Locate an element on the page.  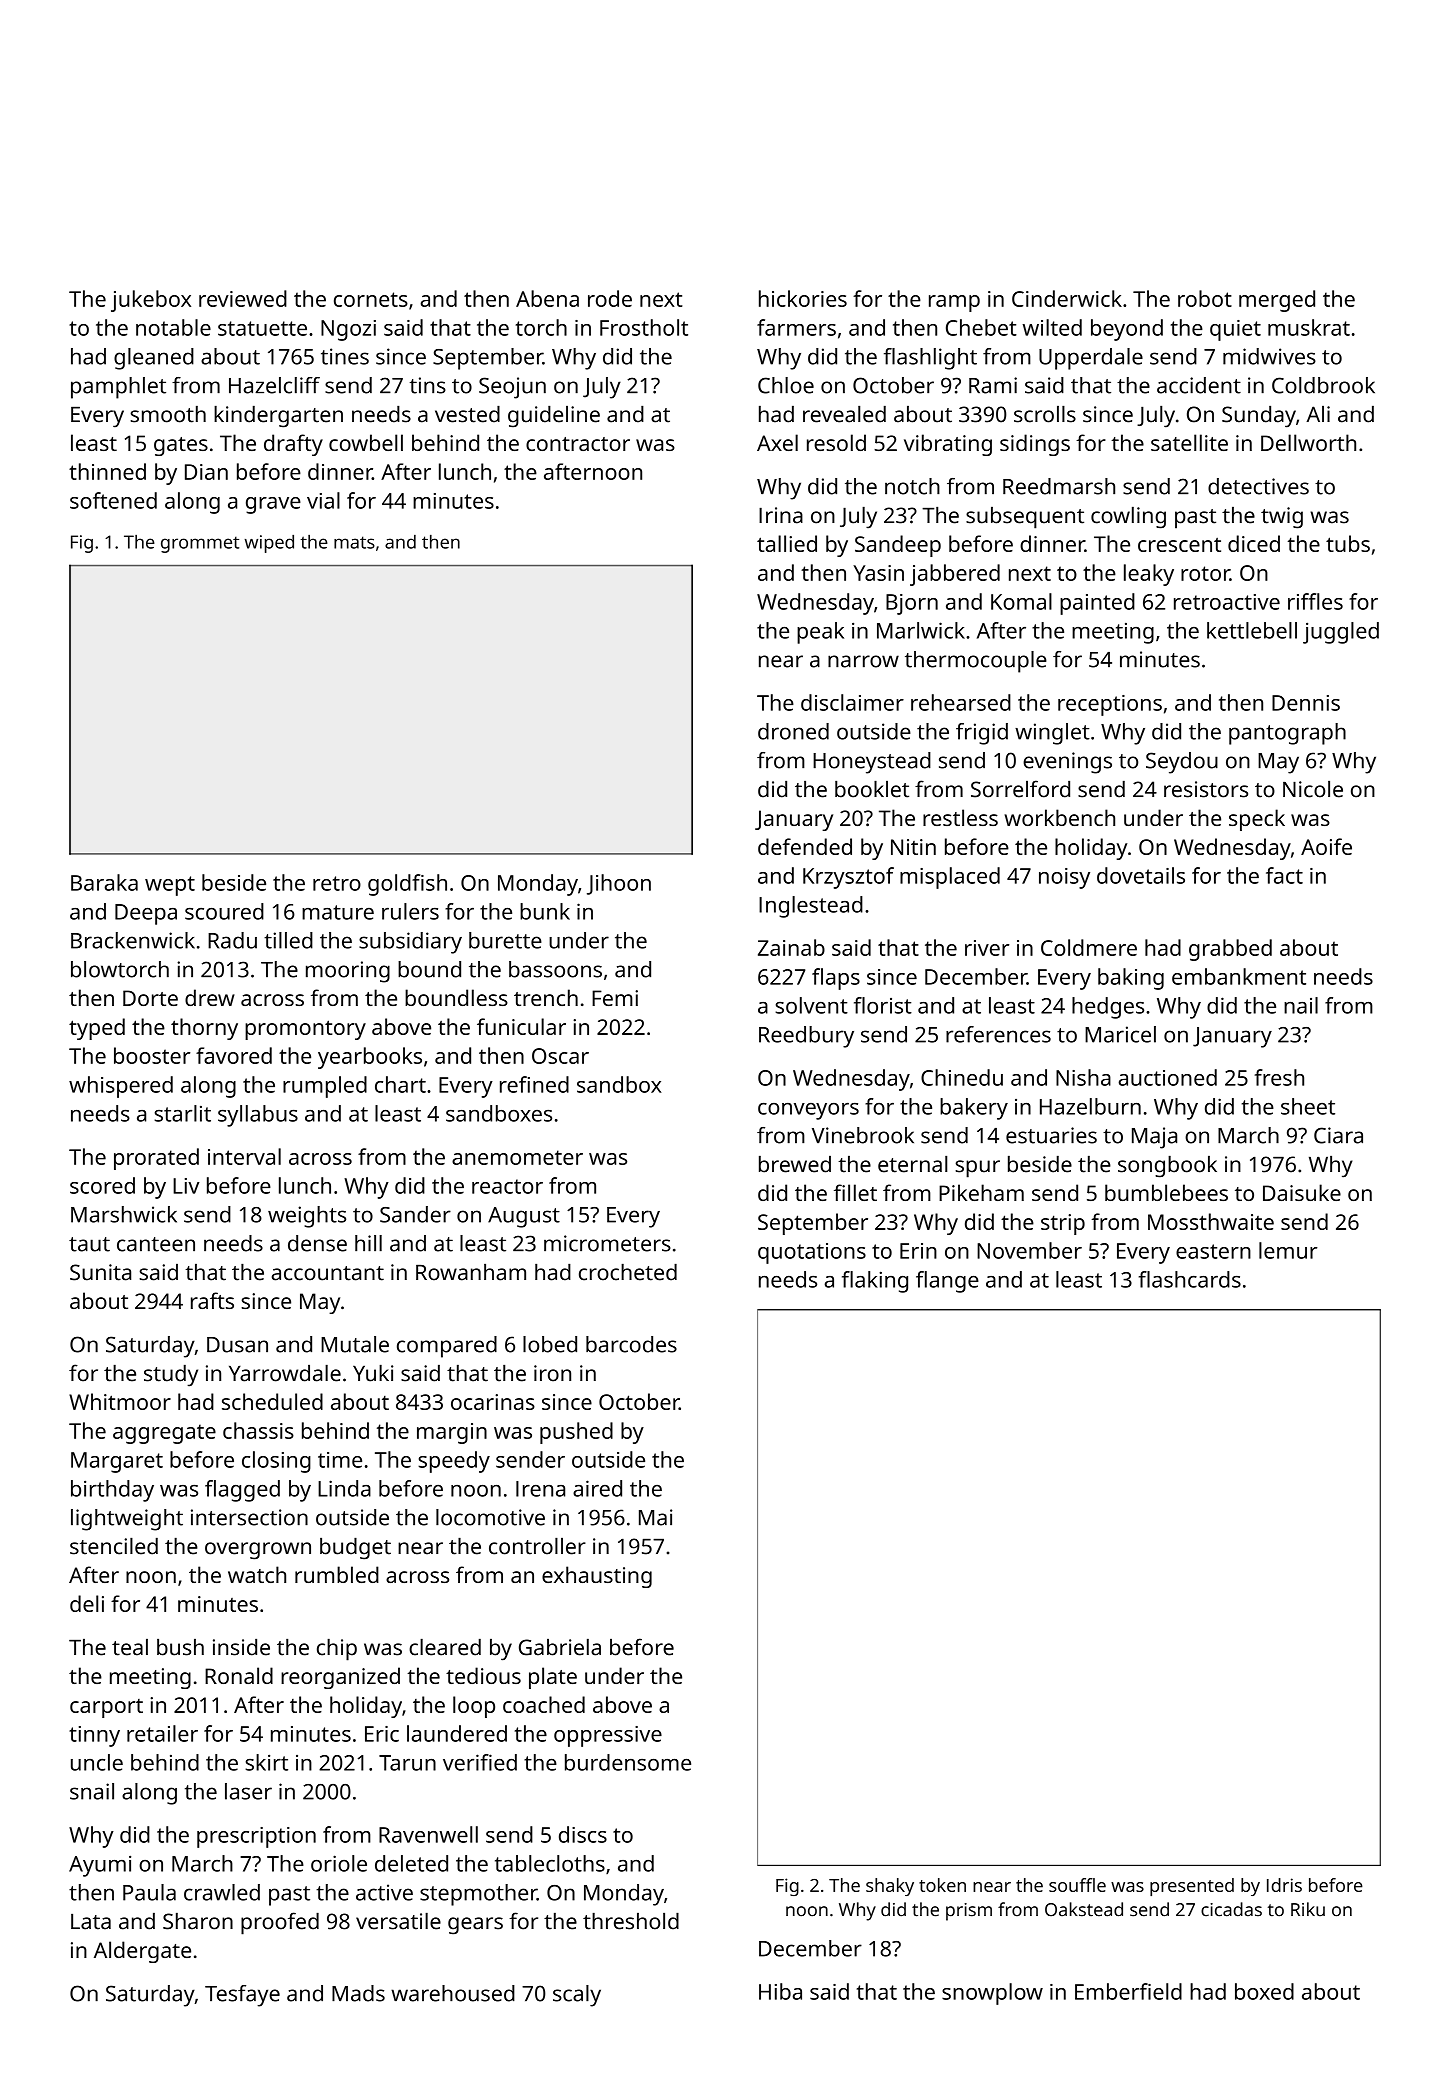
pushed is located at coordinates (576, 1433).
